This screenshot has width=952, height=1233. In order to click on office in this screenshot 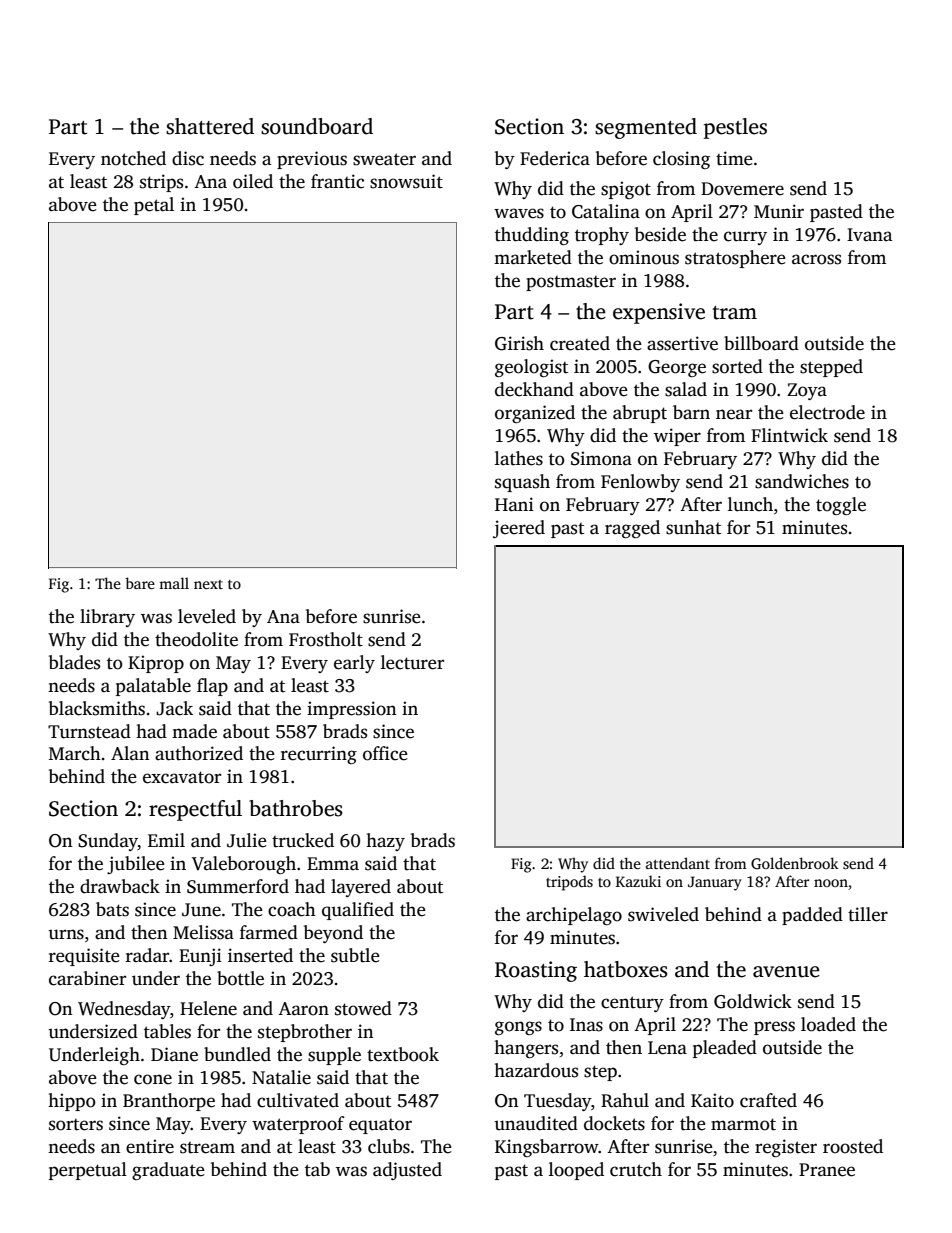, I will do `click(385, 753)`.
